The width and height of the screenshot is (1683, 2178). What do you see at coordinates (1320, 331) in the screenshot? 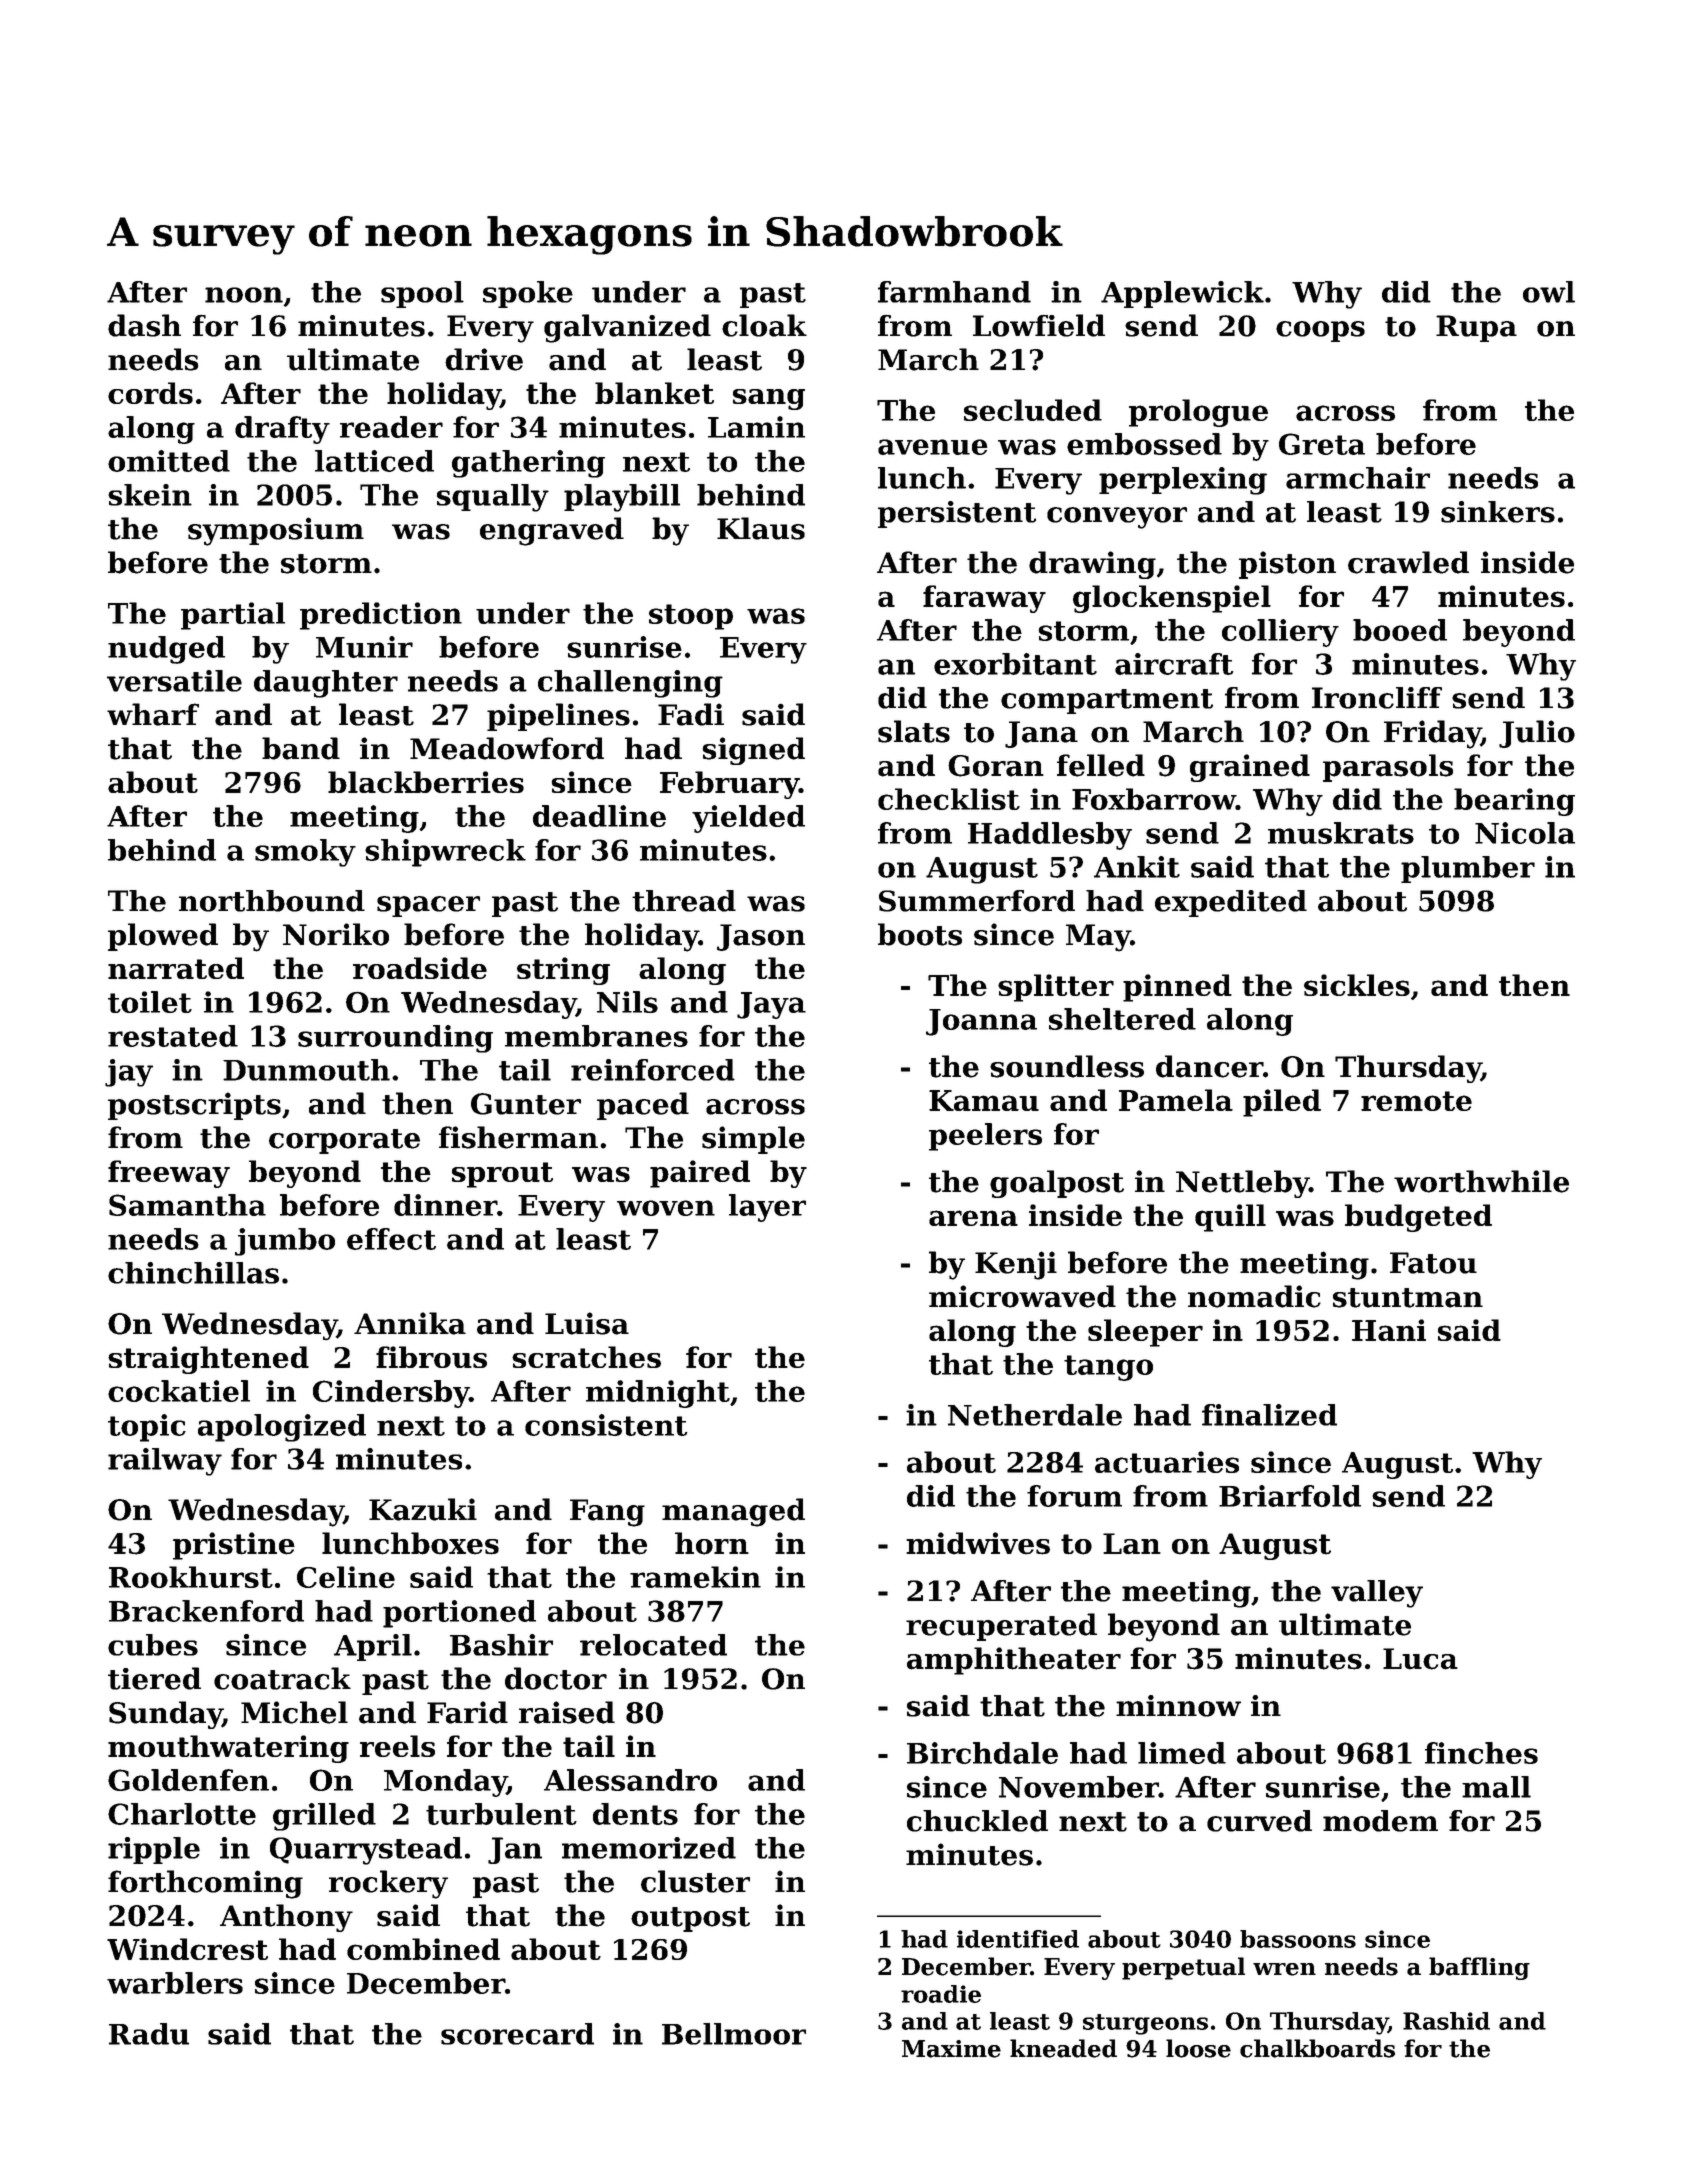
I see `coops` at bounding box center [1320, 331].
